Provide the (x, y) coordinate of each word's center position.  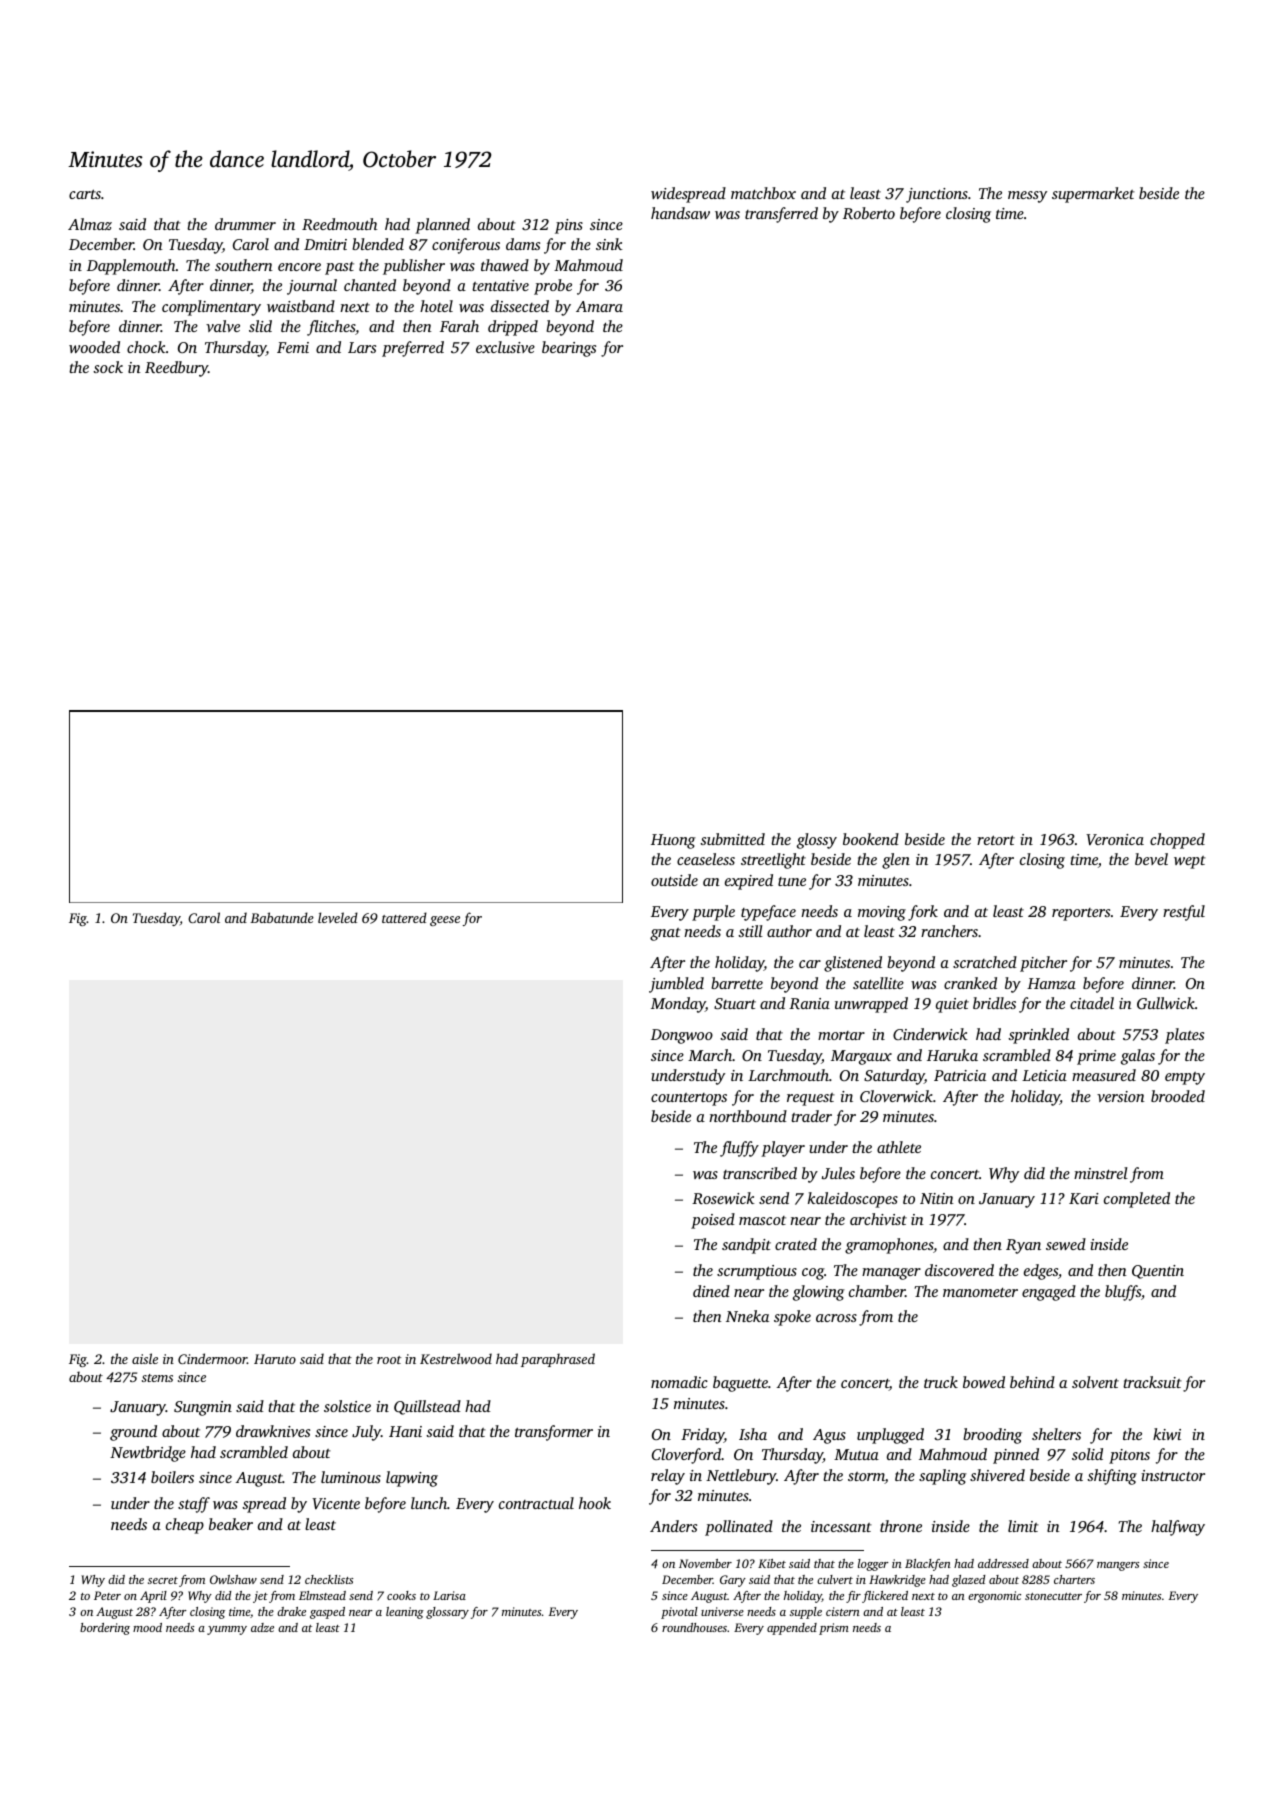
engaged (1049, 1293)
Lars (362, 347)
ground (133, 1433)
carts (85, 194)
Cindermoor (212, 1358)
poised (713, 1221)
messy (1027, 197)
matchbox (763, 193)
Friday (702, 1436)
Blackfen (928, 1565)
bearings (569, 349)
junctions (937, 195)
